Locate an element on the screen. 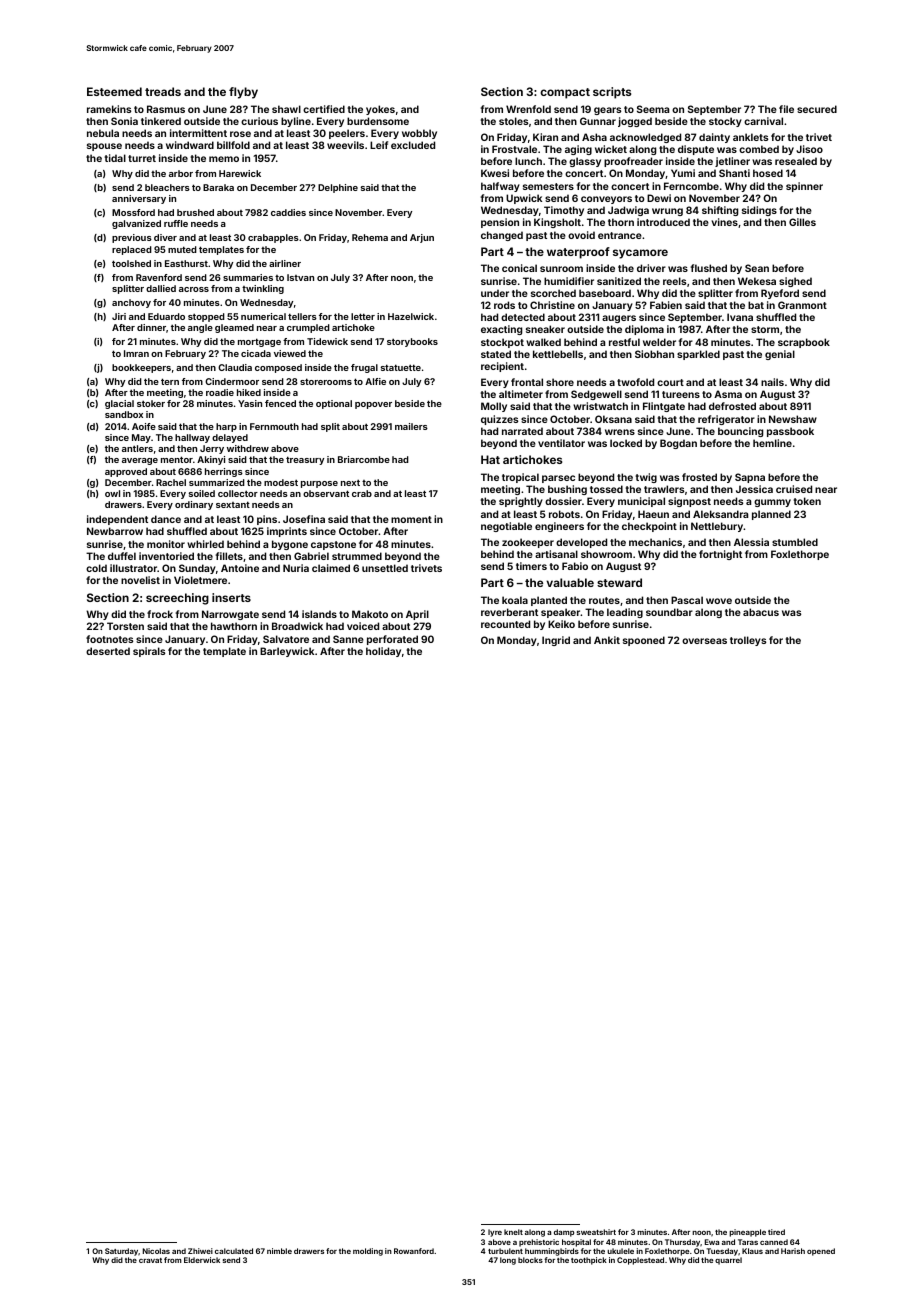 Image resolution: width=924 pixels, height=1308 pixels. flyby is located at coordinates (243, 93).
